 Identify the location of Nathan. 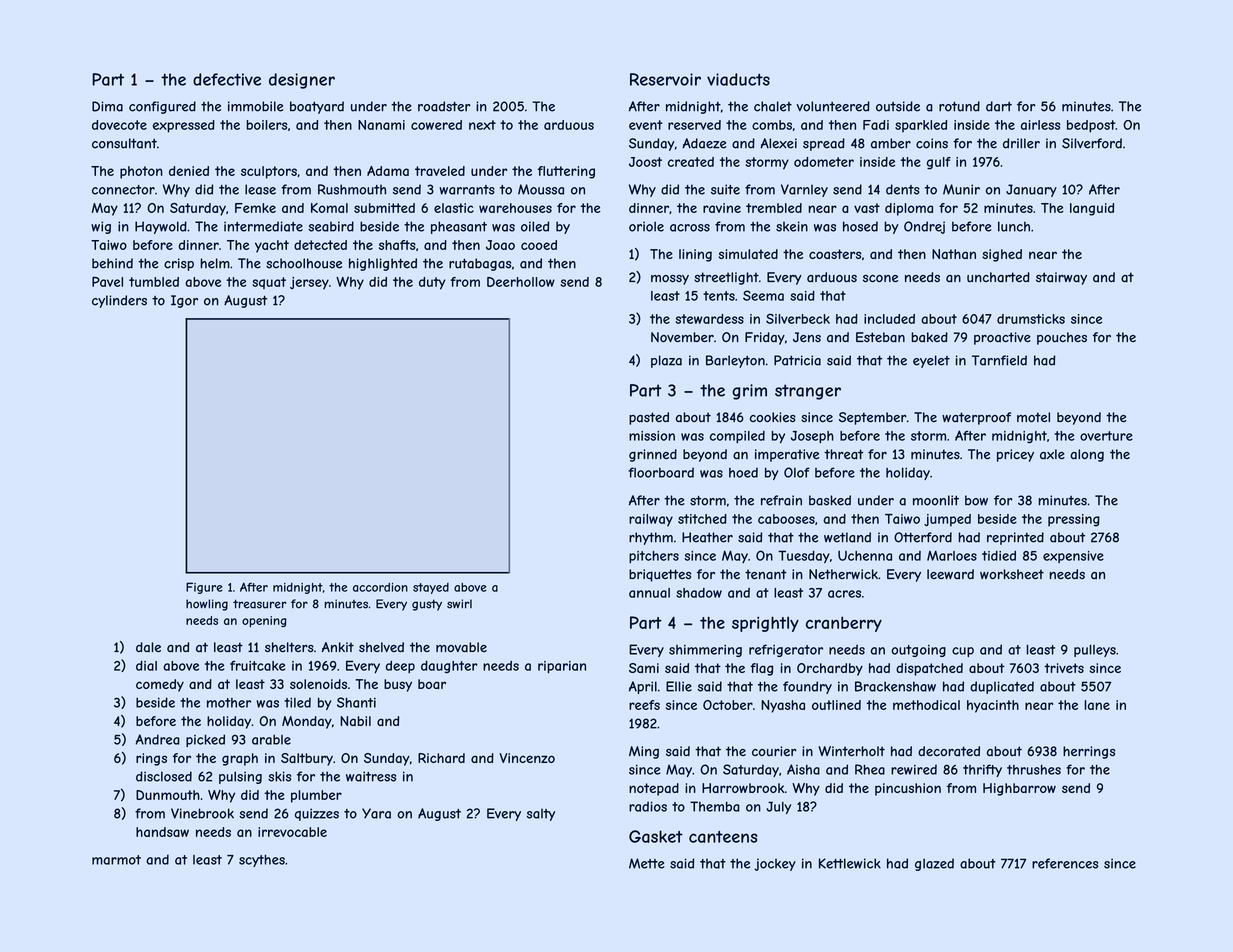
(954, 254).
